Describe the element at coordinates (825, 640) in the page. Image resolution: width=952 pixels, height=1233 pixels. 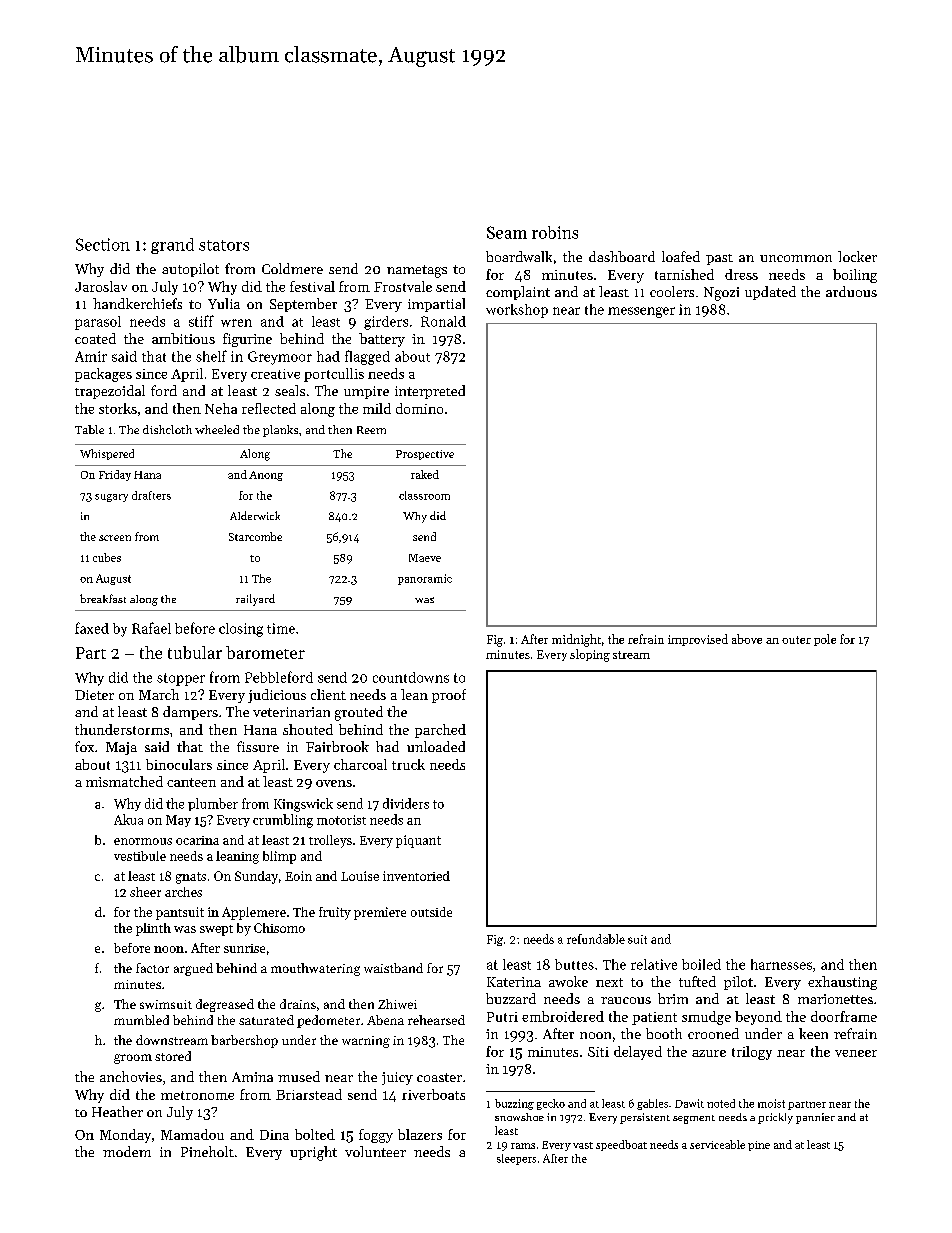
I see `pole` at that location.
